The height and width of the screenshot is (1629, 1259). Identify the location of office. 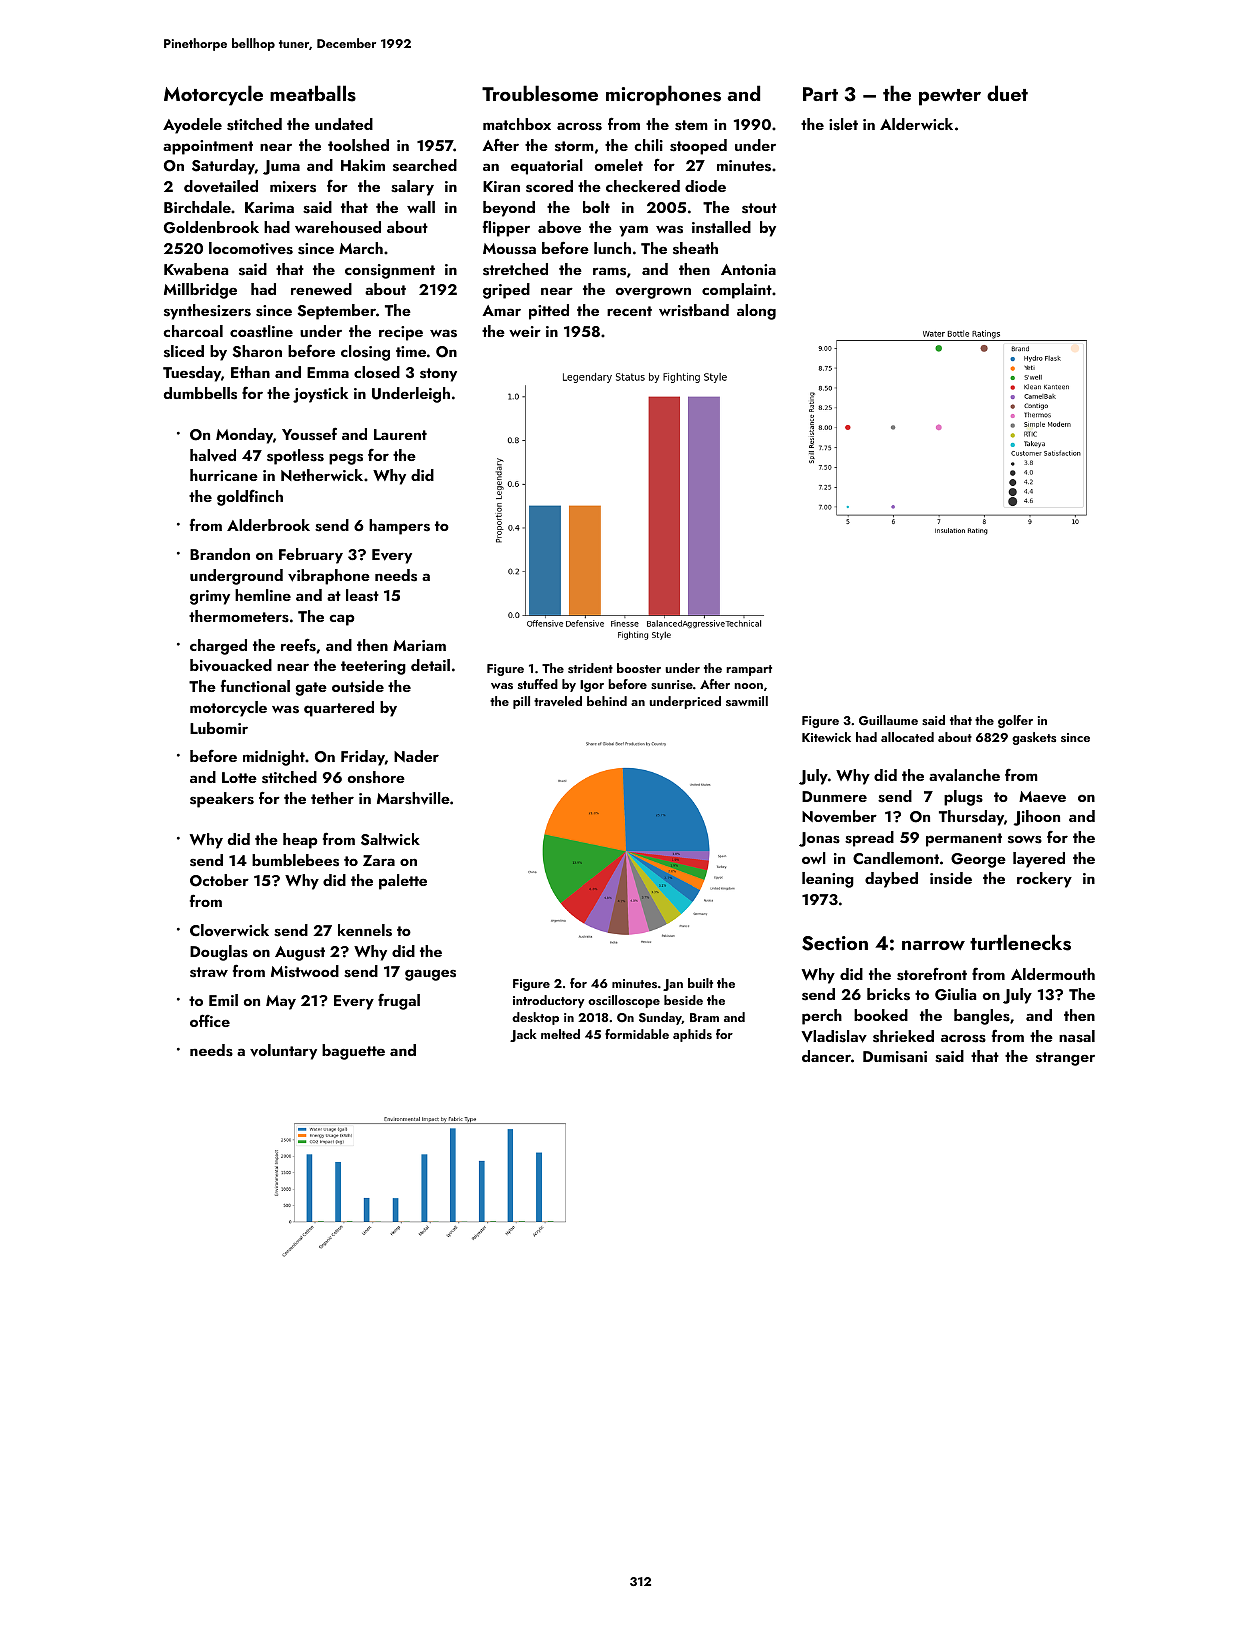
(210, 1020).
